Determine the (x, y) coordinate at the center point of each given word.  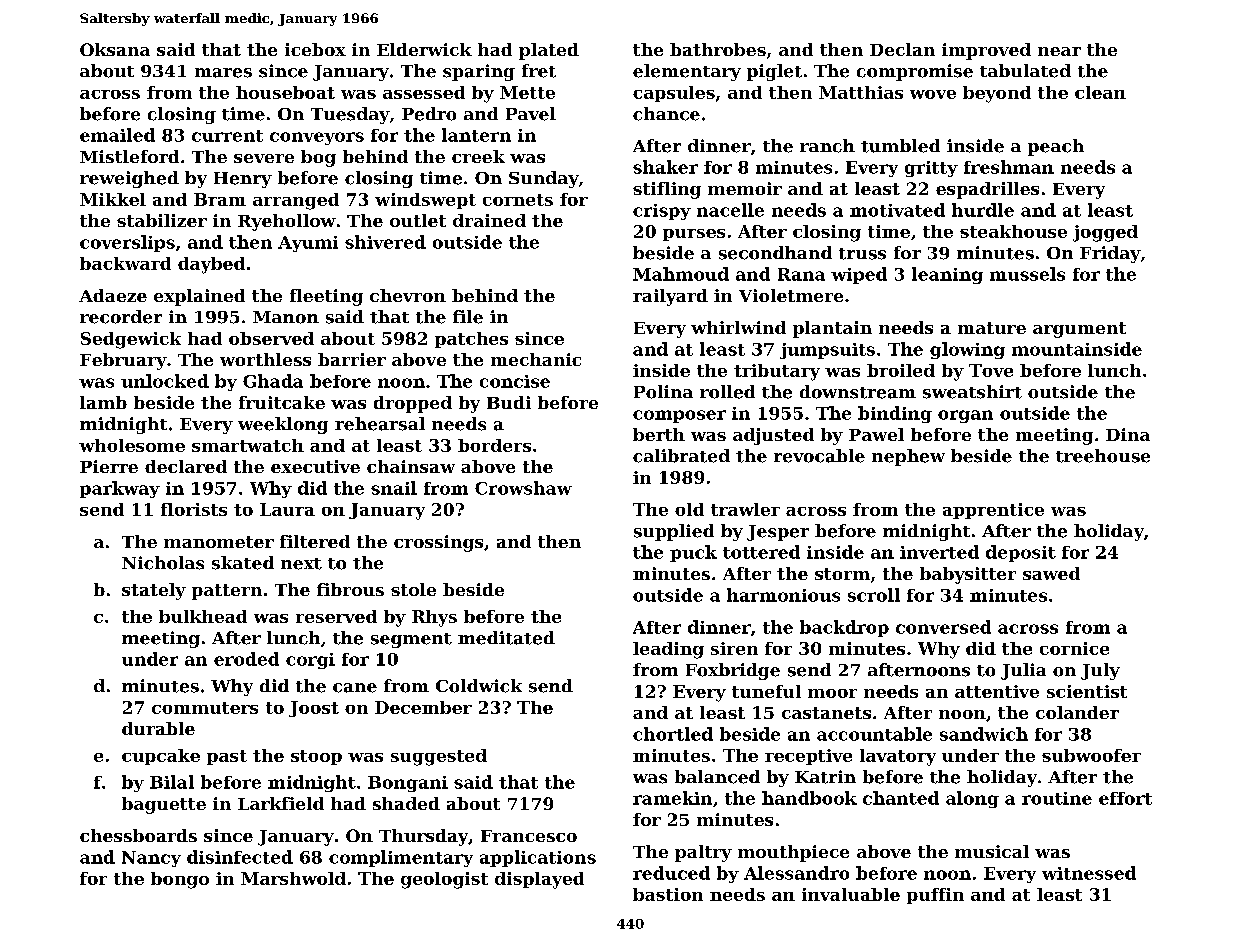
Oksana (115, 49)
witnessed (1089, 873)
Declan (902, 49)
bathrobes (718, 49)
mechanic (536, 359)
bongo (180, 880)
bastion (668, 894)
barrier (352, 359)
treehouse (1103, 456)
